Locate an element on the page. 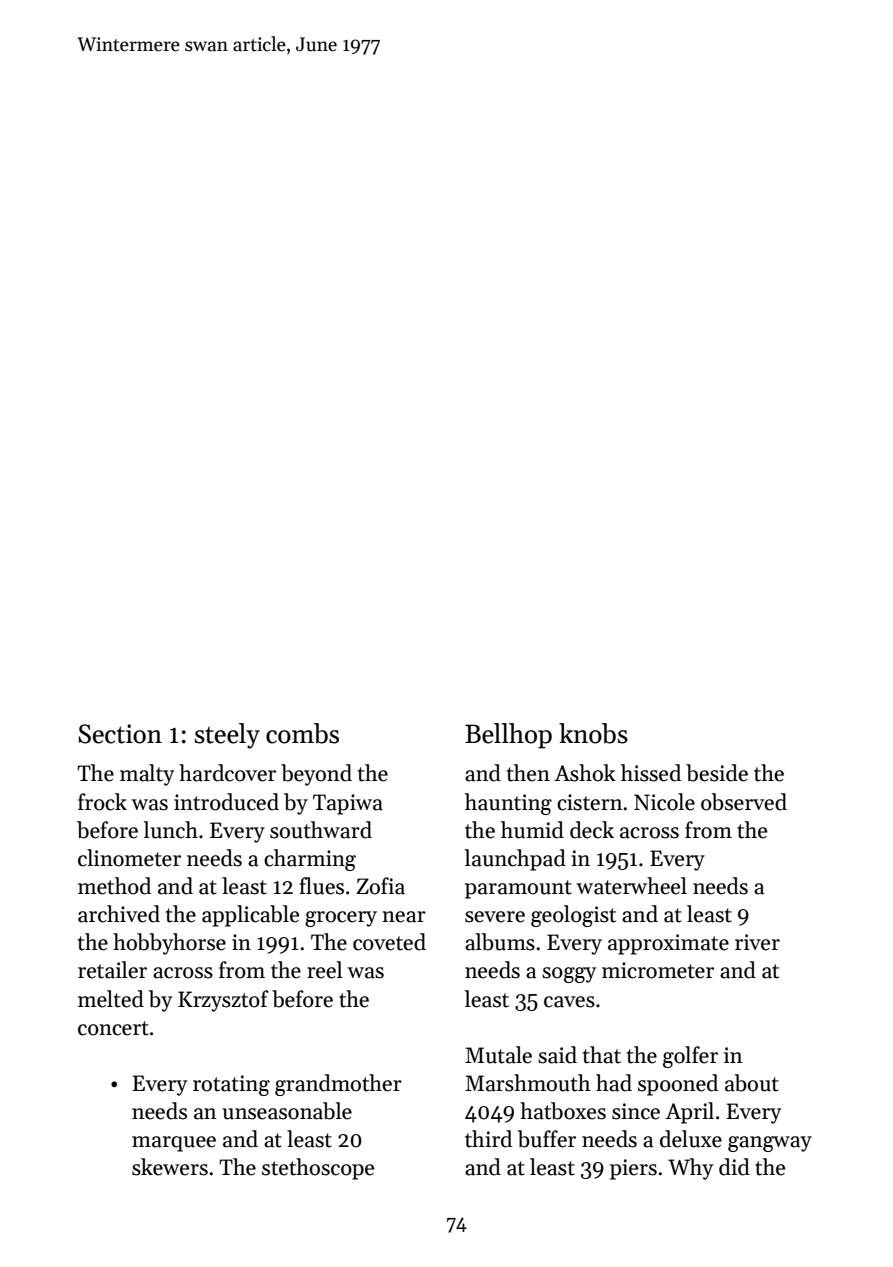 The height and width of the page is (1267, 893). skewers is located at coordinates (170, 1167).
